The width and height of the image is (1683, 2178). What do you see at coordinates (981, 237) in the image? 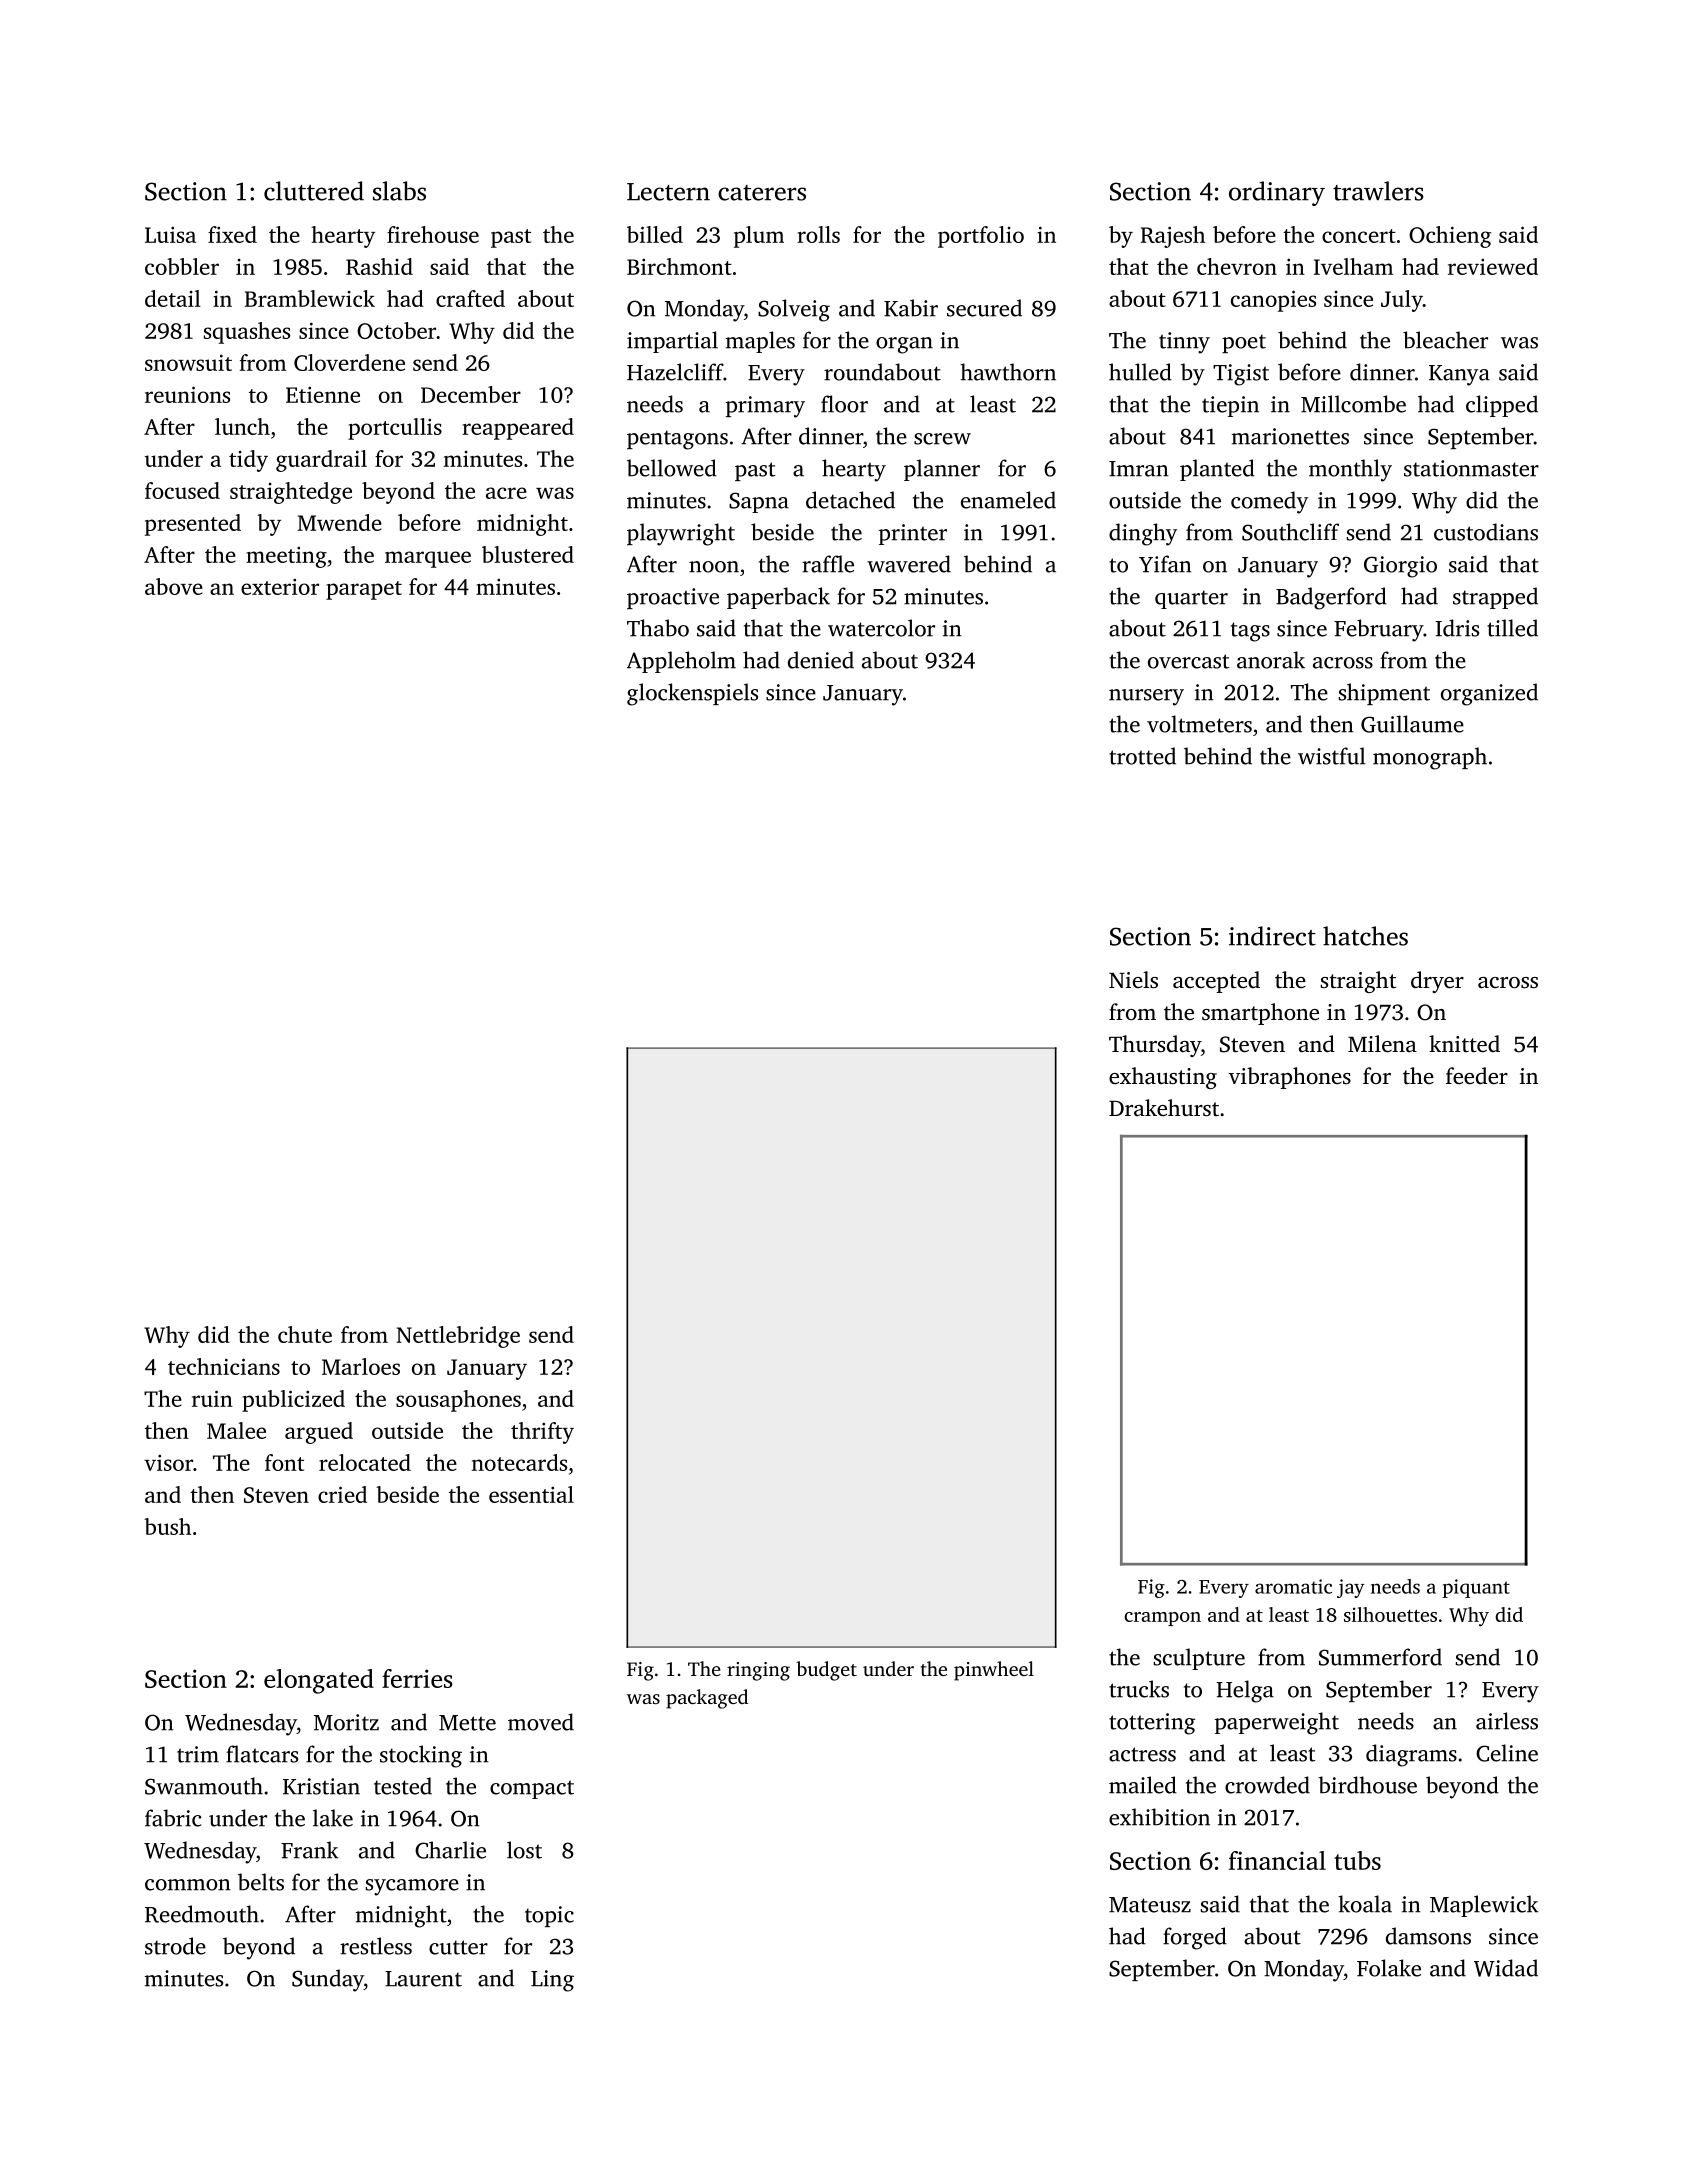
I see `portfolio` at bounding box center [981, 237].
